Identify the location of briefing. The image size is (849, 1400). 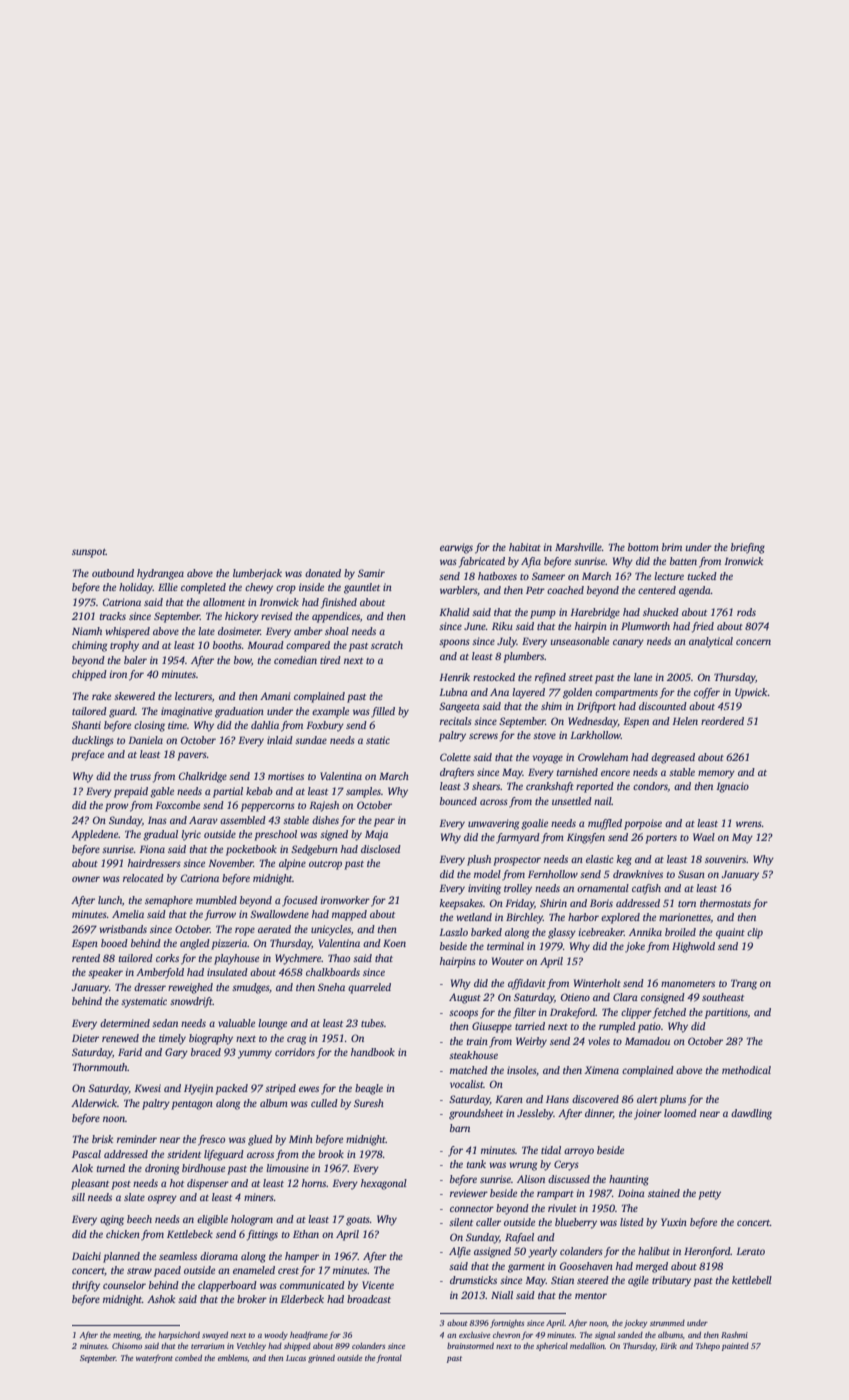
(748, 548).
